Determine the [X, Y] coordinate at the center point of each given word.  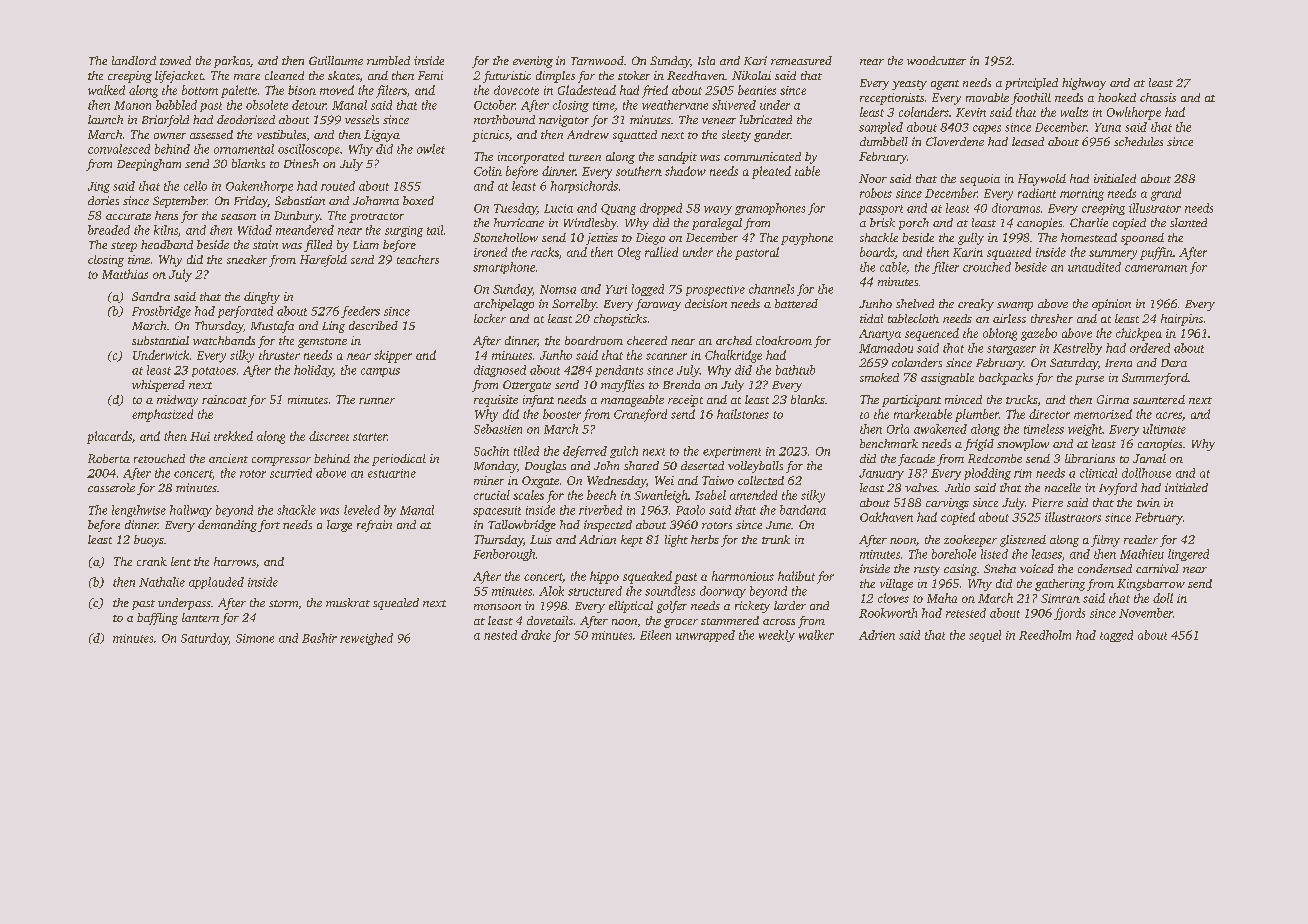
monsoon [497, 607]
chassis [1158, 97]
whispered [158, 386]
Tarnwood [597, 60]
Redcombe [995, 458]
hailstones [743, 414]
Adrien [877, 635]
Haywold [1042, 180]
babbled [176, 105]
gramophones [770, 209]
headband [167, 244]
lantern [200, 617]
